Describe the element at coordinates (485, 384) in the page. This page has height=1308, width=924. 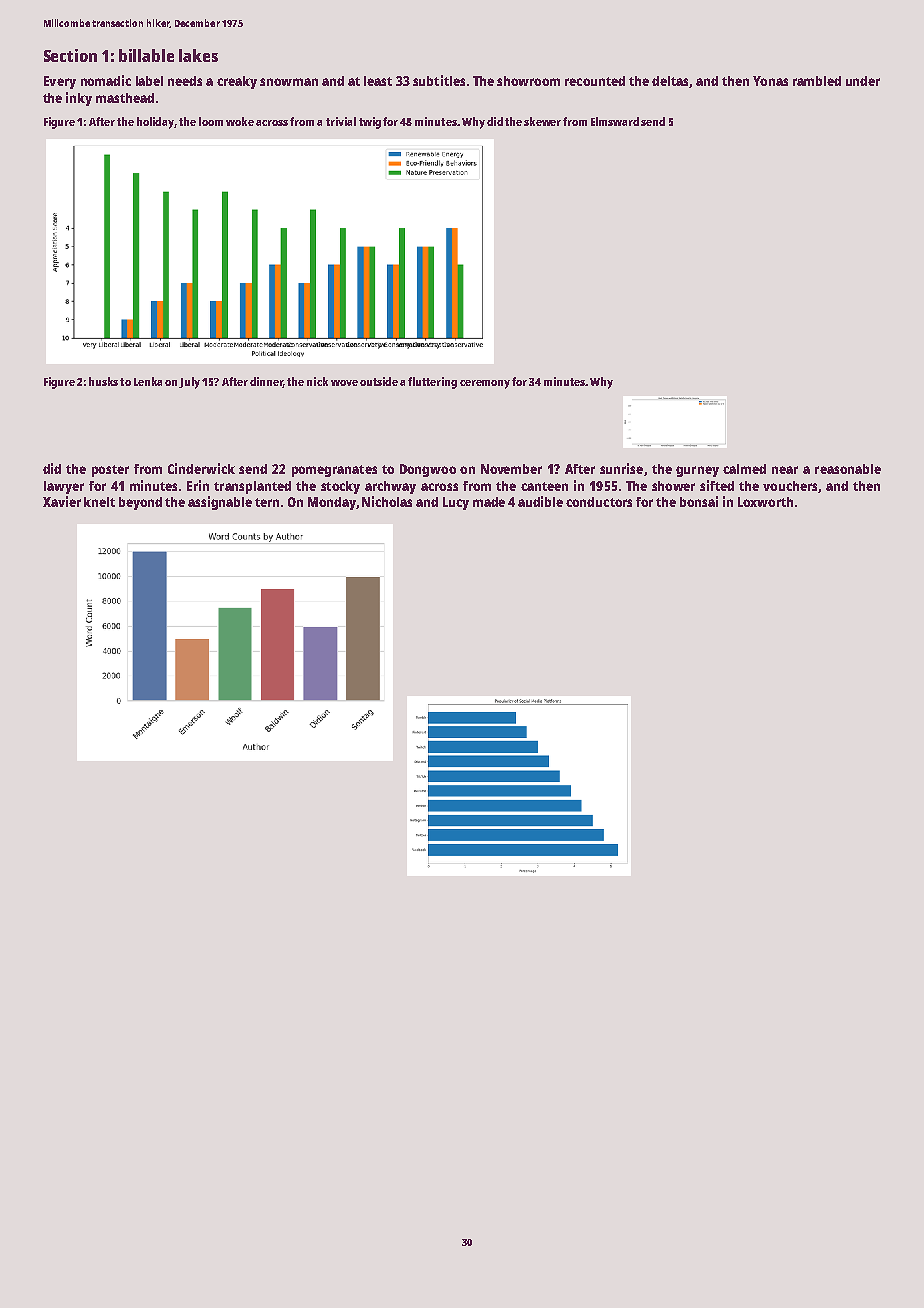
I see `ceremony` at that location.
